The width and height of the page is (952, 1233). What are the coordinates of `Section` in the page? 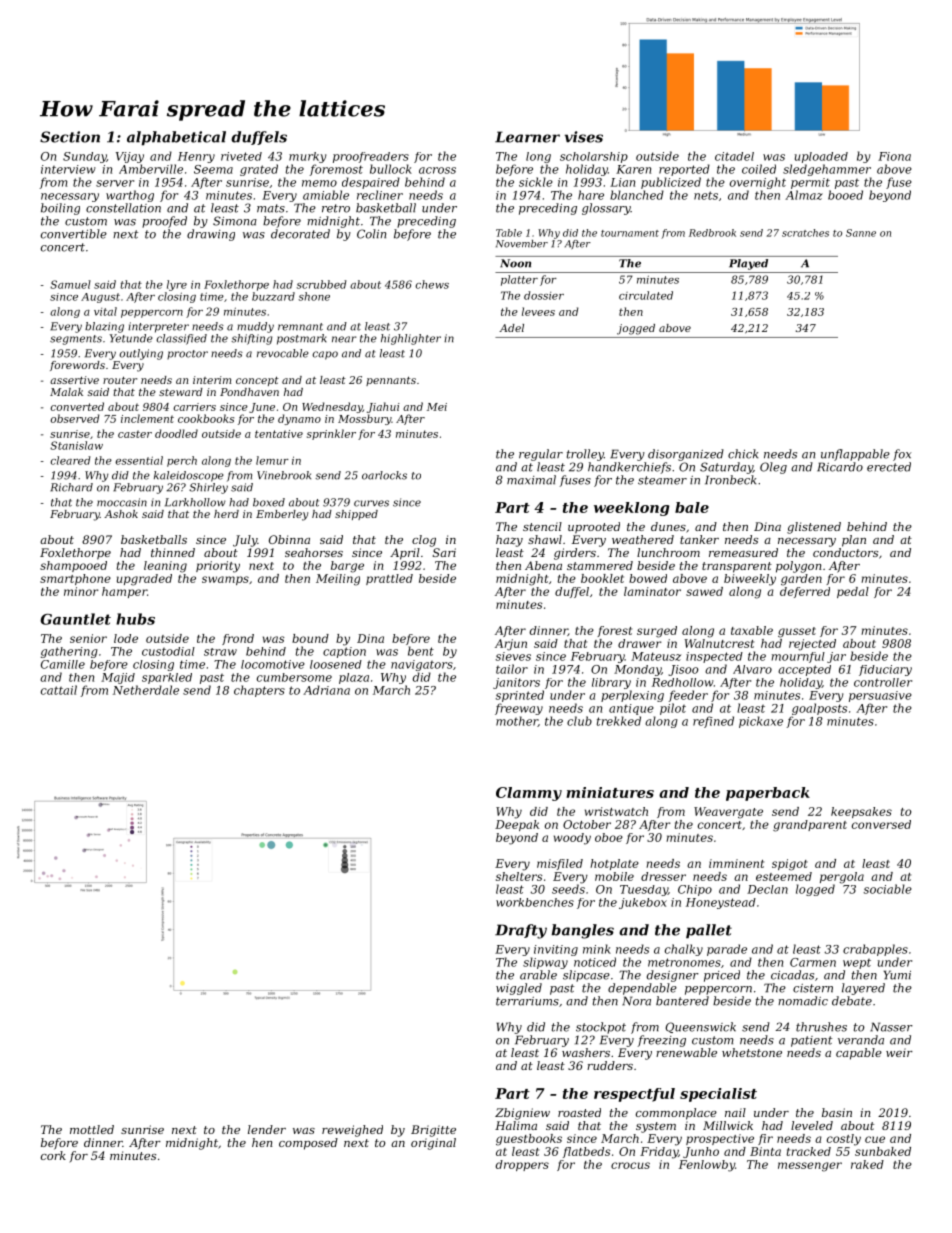 It's located at (70, 137).
